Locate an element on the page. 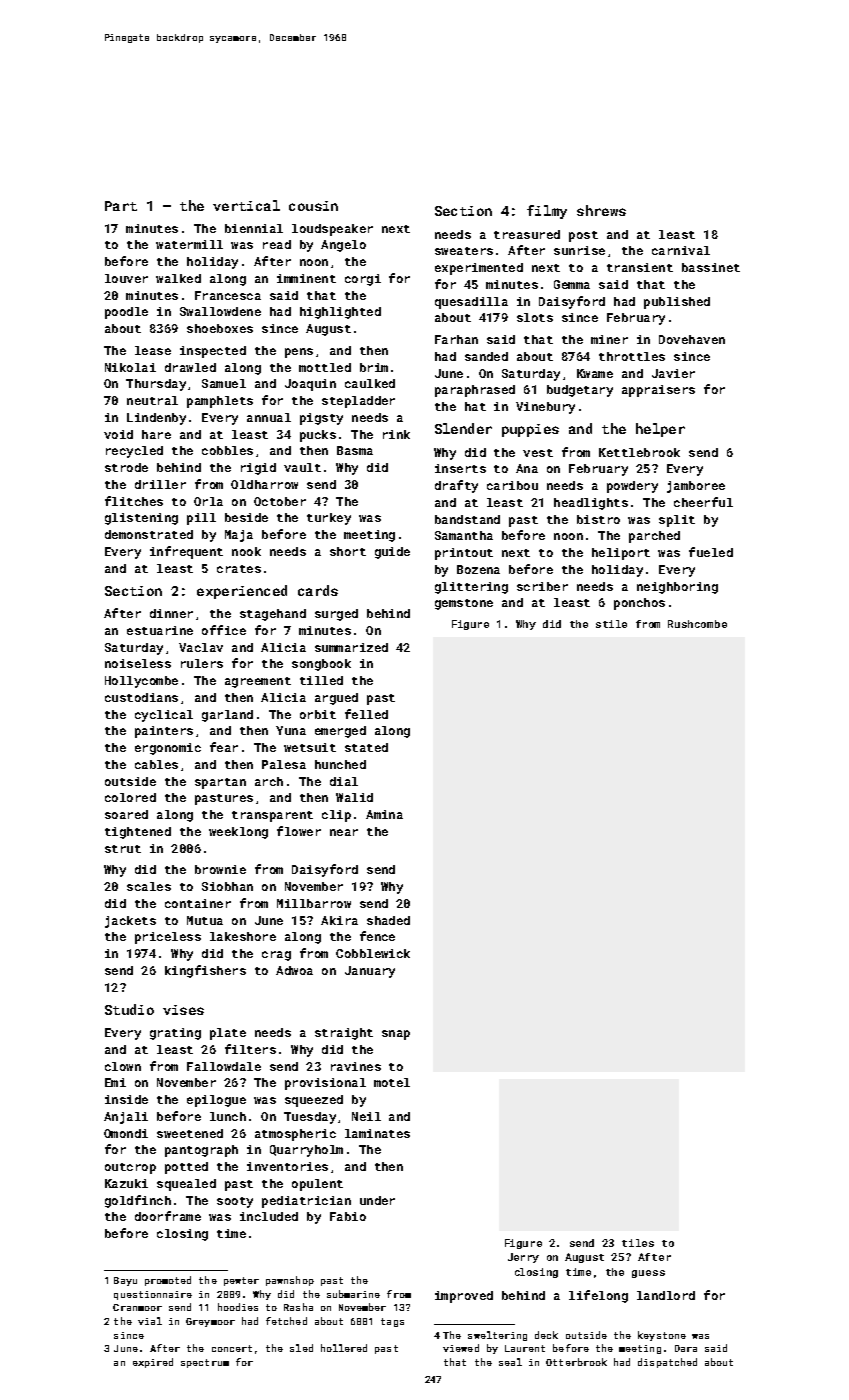 Image resolution: width=849 pixels, height=1400 pixels. Fabio is located at coordinates (348, 1216).
